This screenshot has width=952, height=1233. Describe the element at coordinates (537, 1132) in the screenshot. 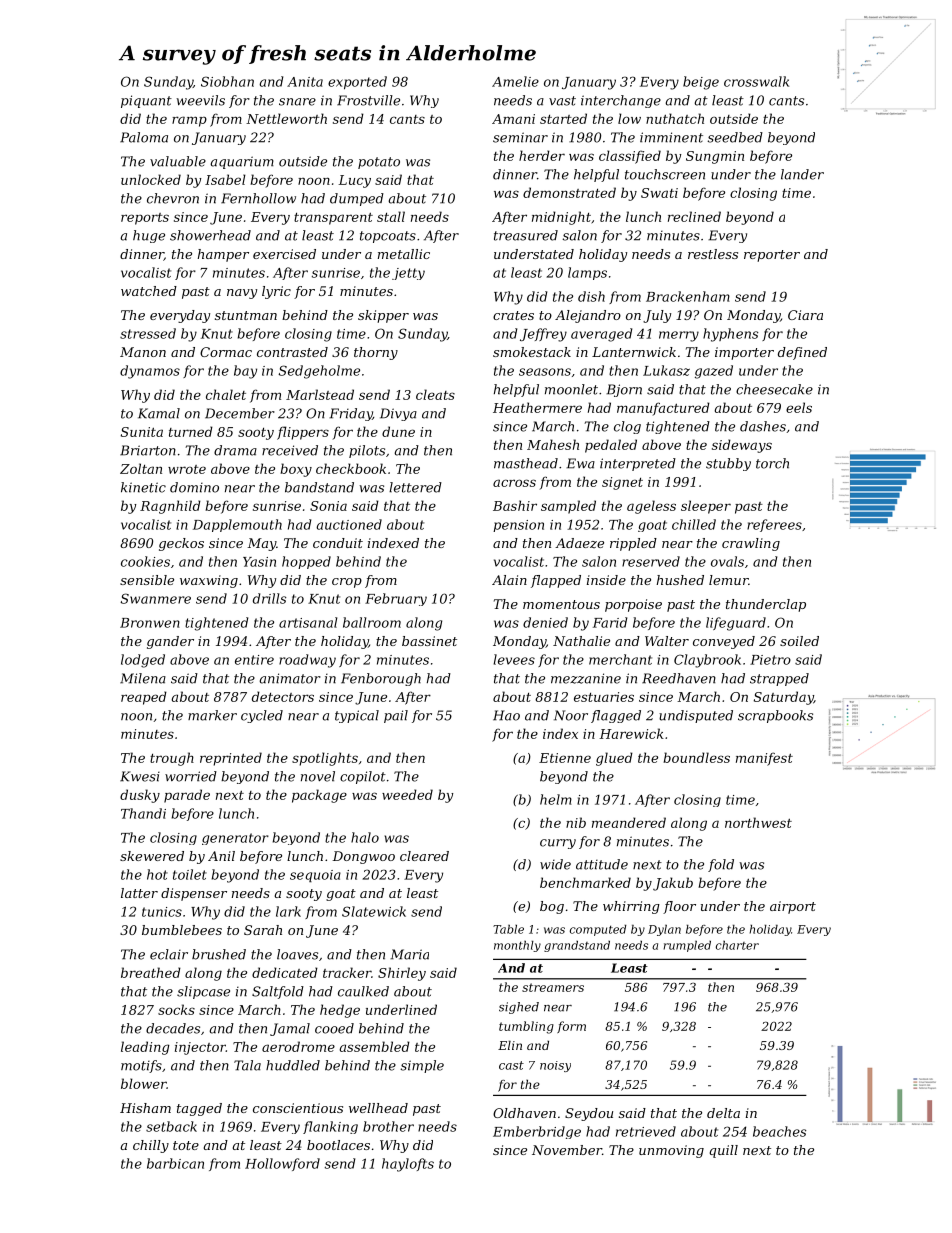

I see `Emberbridge` at that location.
